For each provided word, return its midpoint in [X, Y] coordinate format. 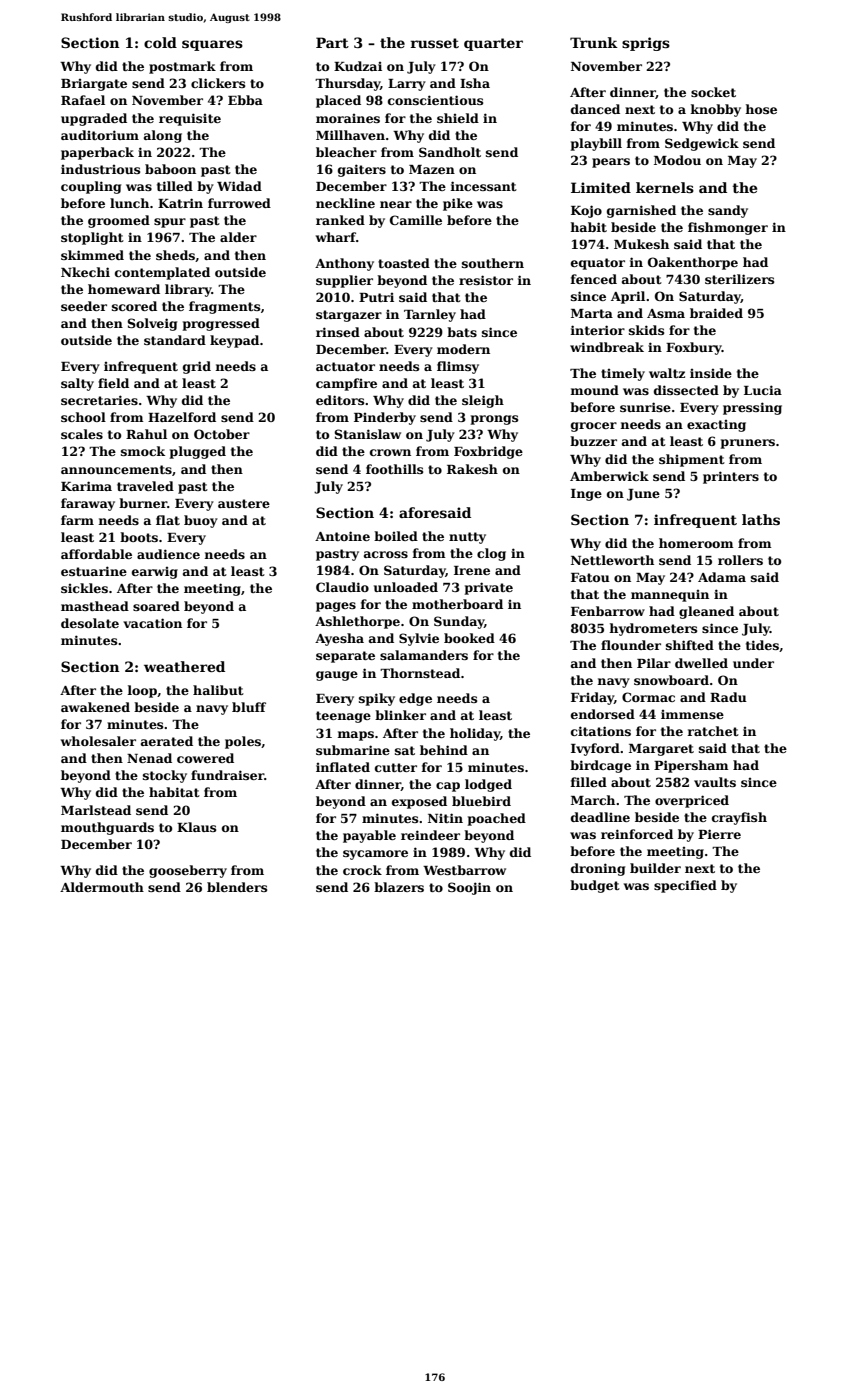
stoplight [92, 238]
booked [469, 638]
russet [435, 43]
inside [711, 373]
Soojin [469, 888]
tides [762, 645]
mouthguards [107, 828]
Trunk [594, 42]
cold [160, 42]
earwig [155, 573]
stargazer [349, 316]
